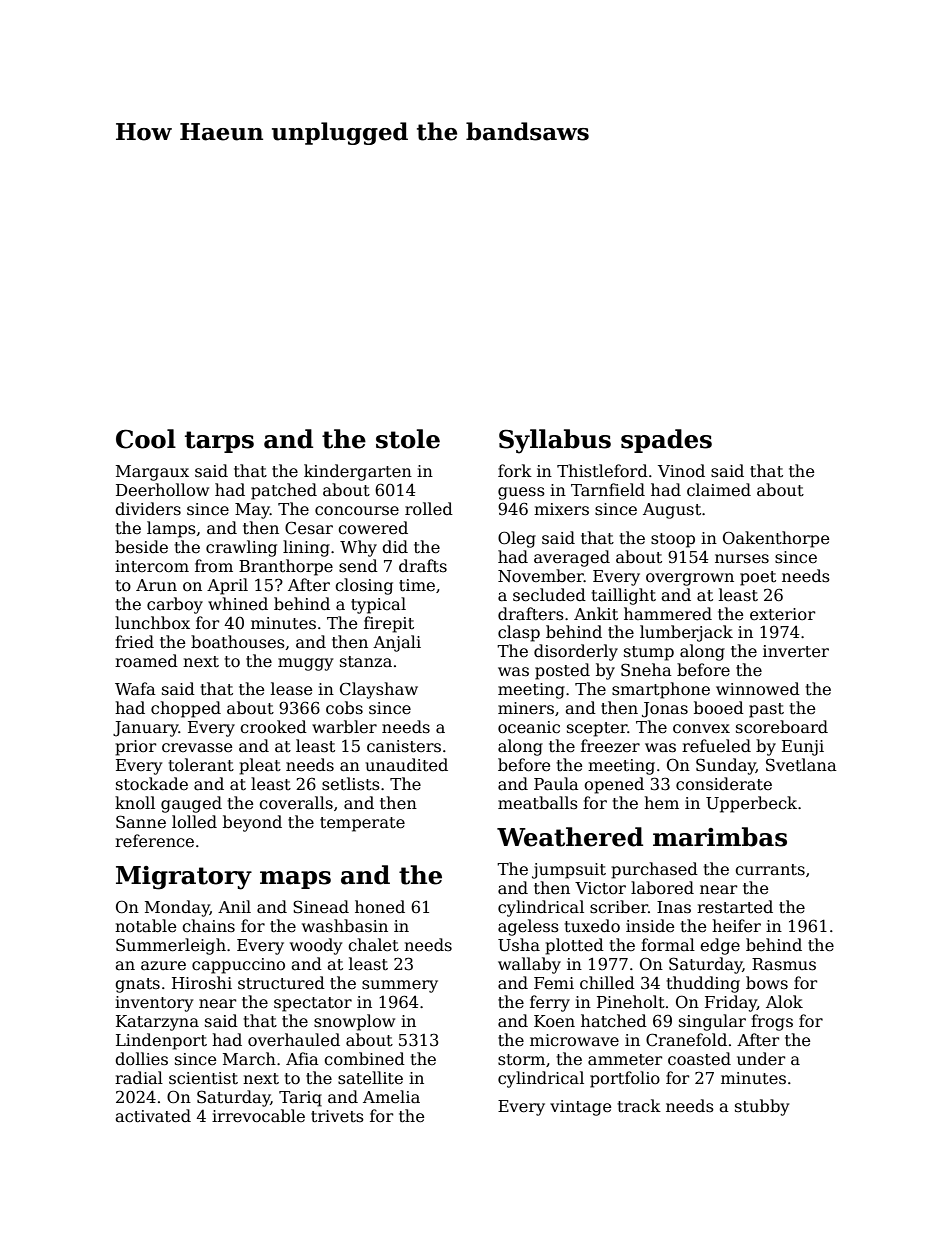 This screenshot has height=1233, width=952. I want to click on satellite, so click(370, 1078).
